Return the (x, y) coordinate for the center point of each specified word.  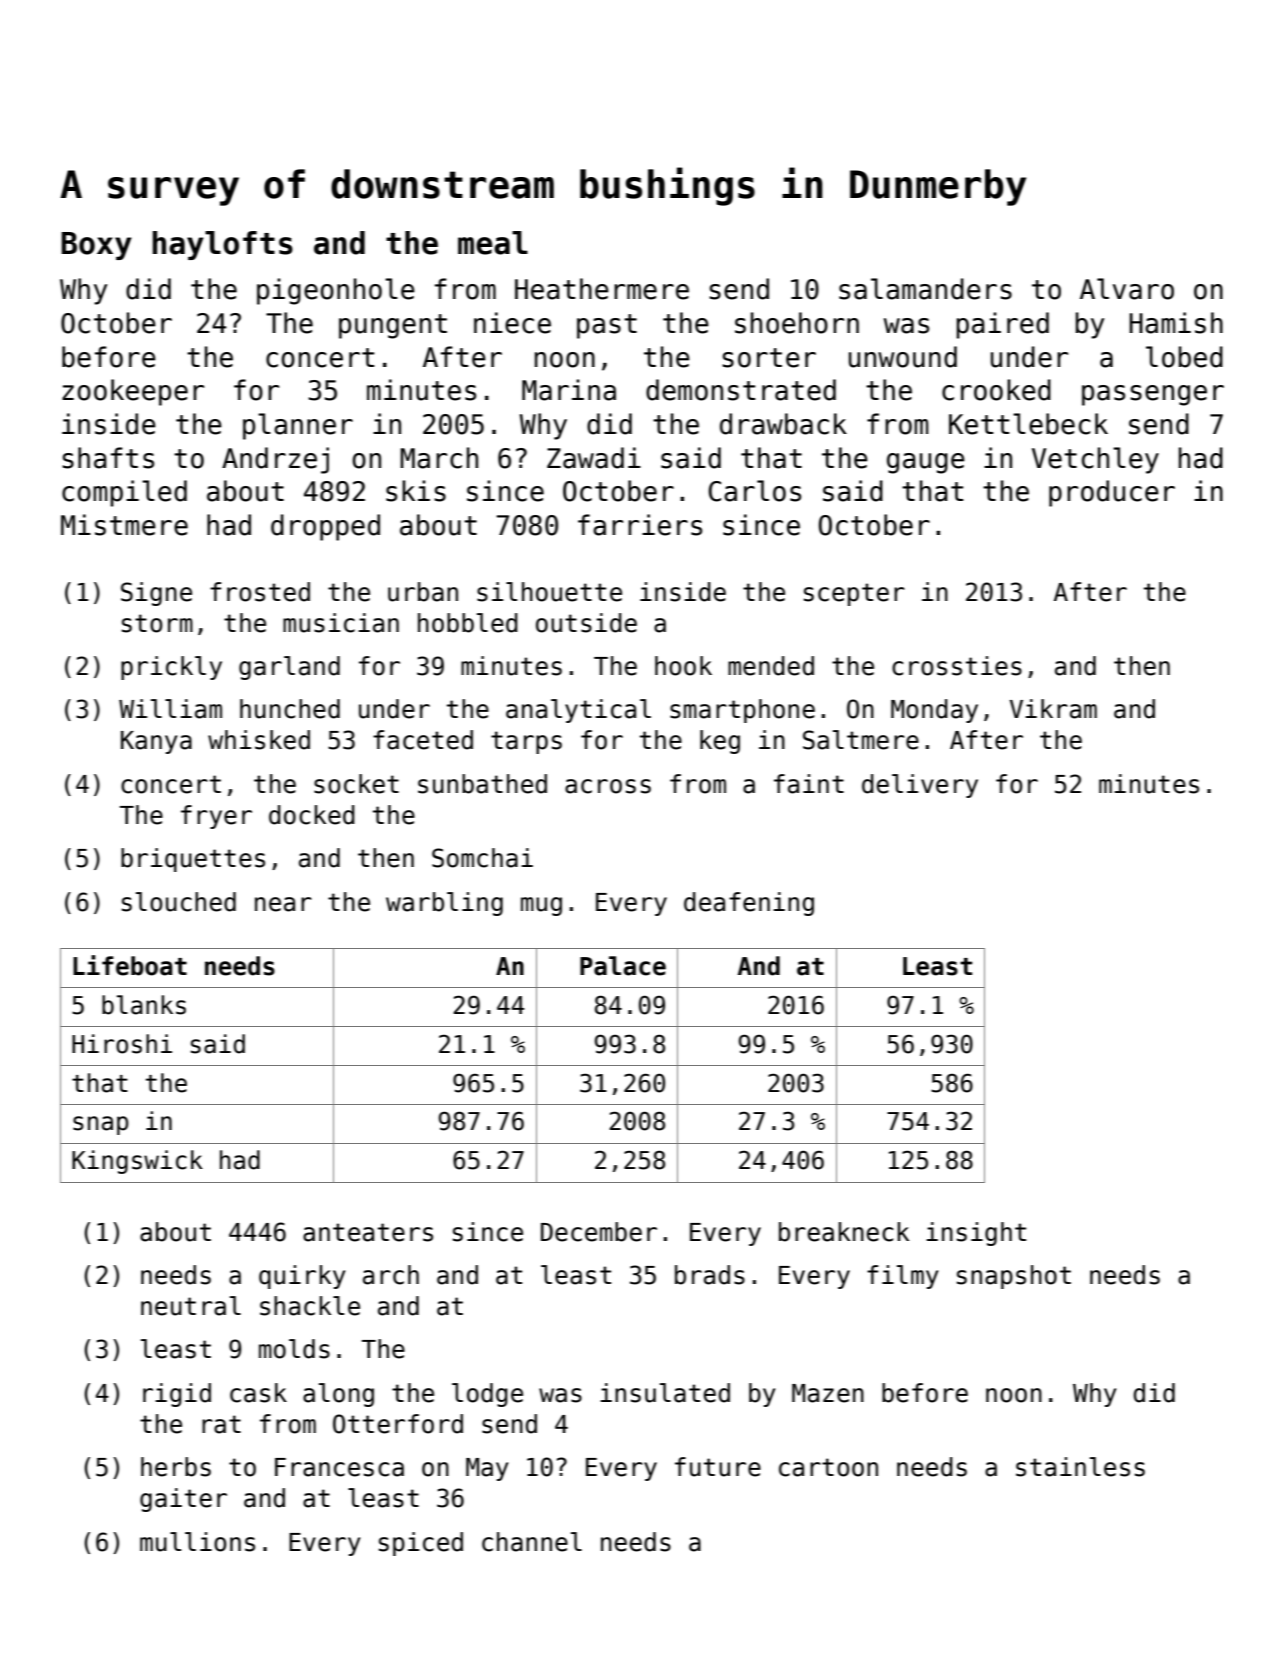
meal (493, 243)
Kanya (156, 742)
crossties (957, 666)
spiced (421, 1544)
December (599, 1232)
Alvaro (1127, 289)
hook (683, 666)
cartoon (828, 1467)
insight (976, 1234)
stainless (1080, 1467)
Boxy (96, 246)
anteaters (368, 1232)
